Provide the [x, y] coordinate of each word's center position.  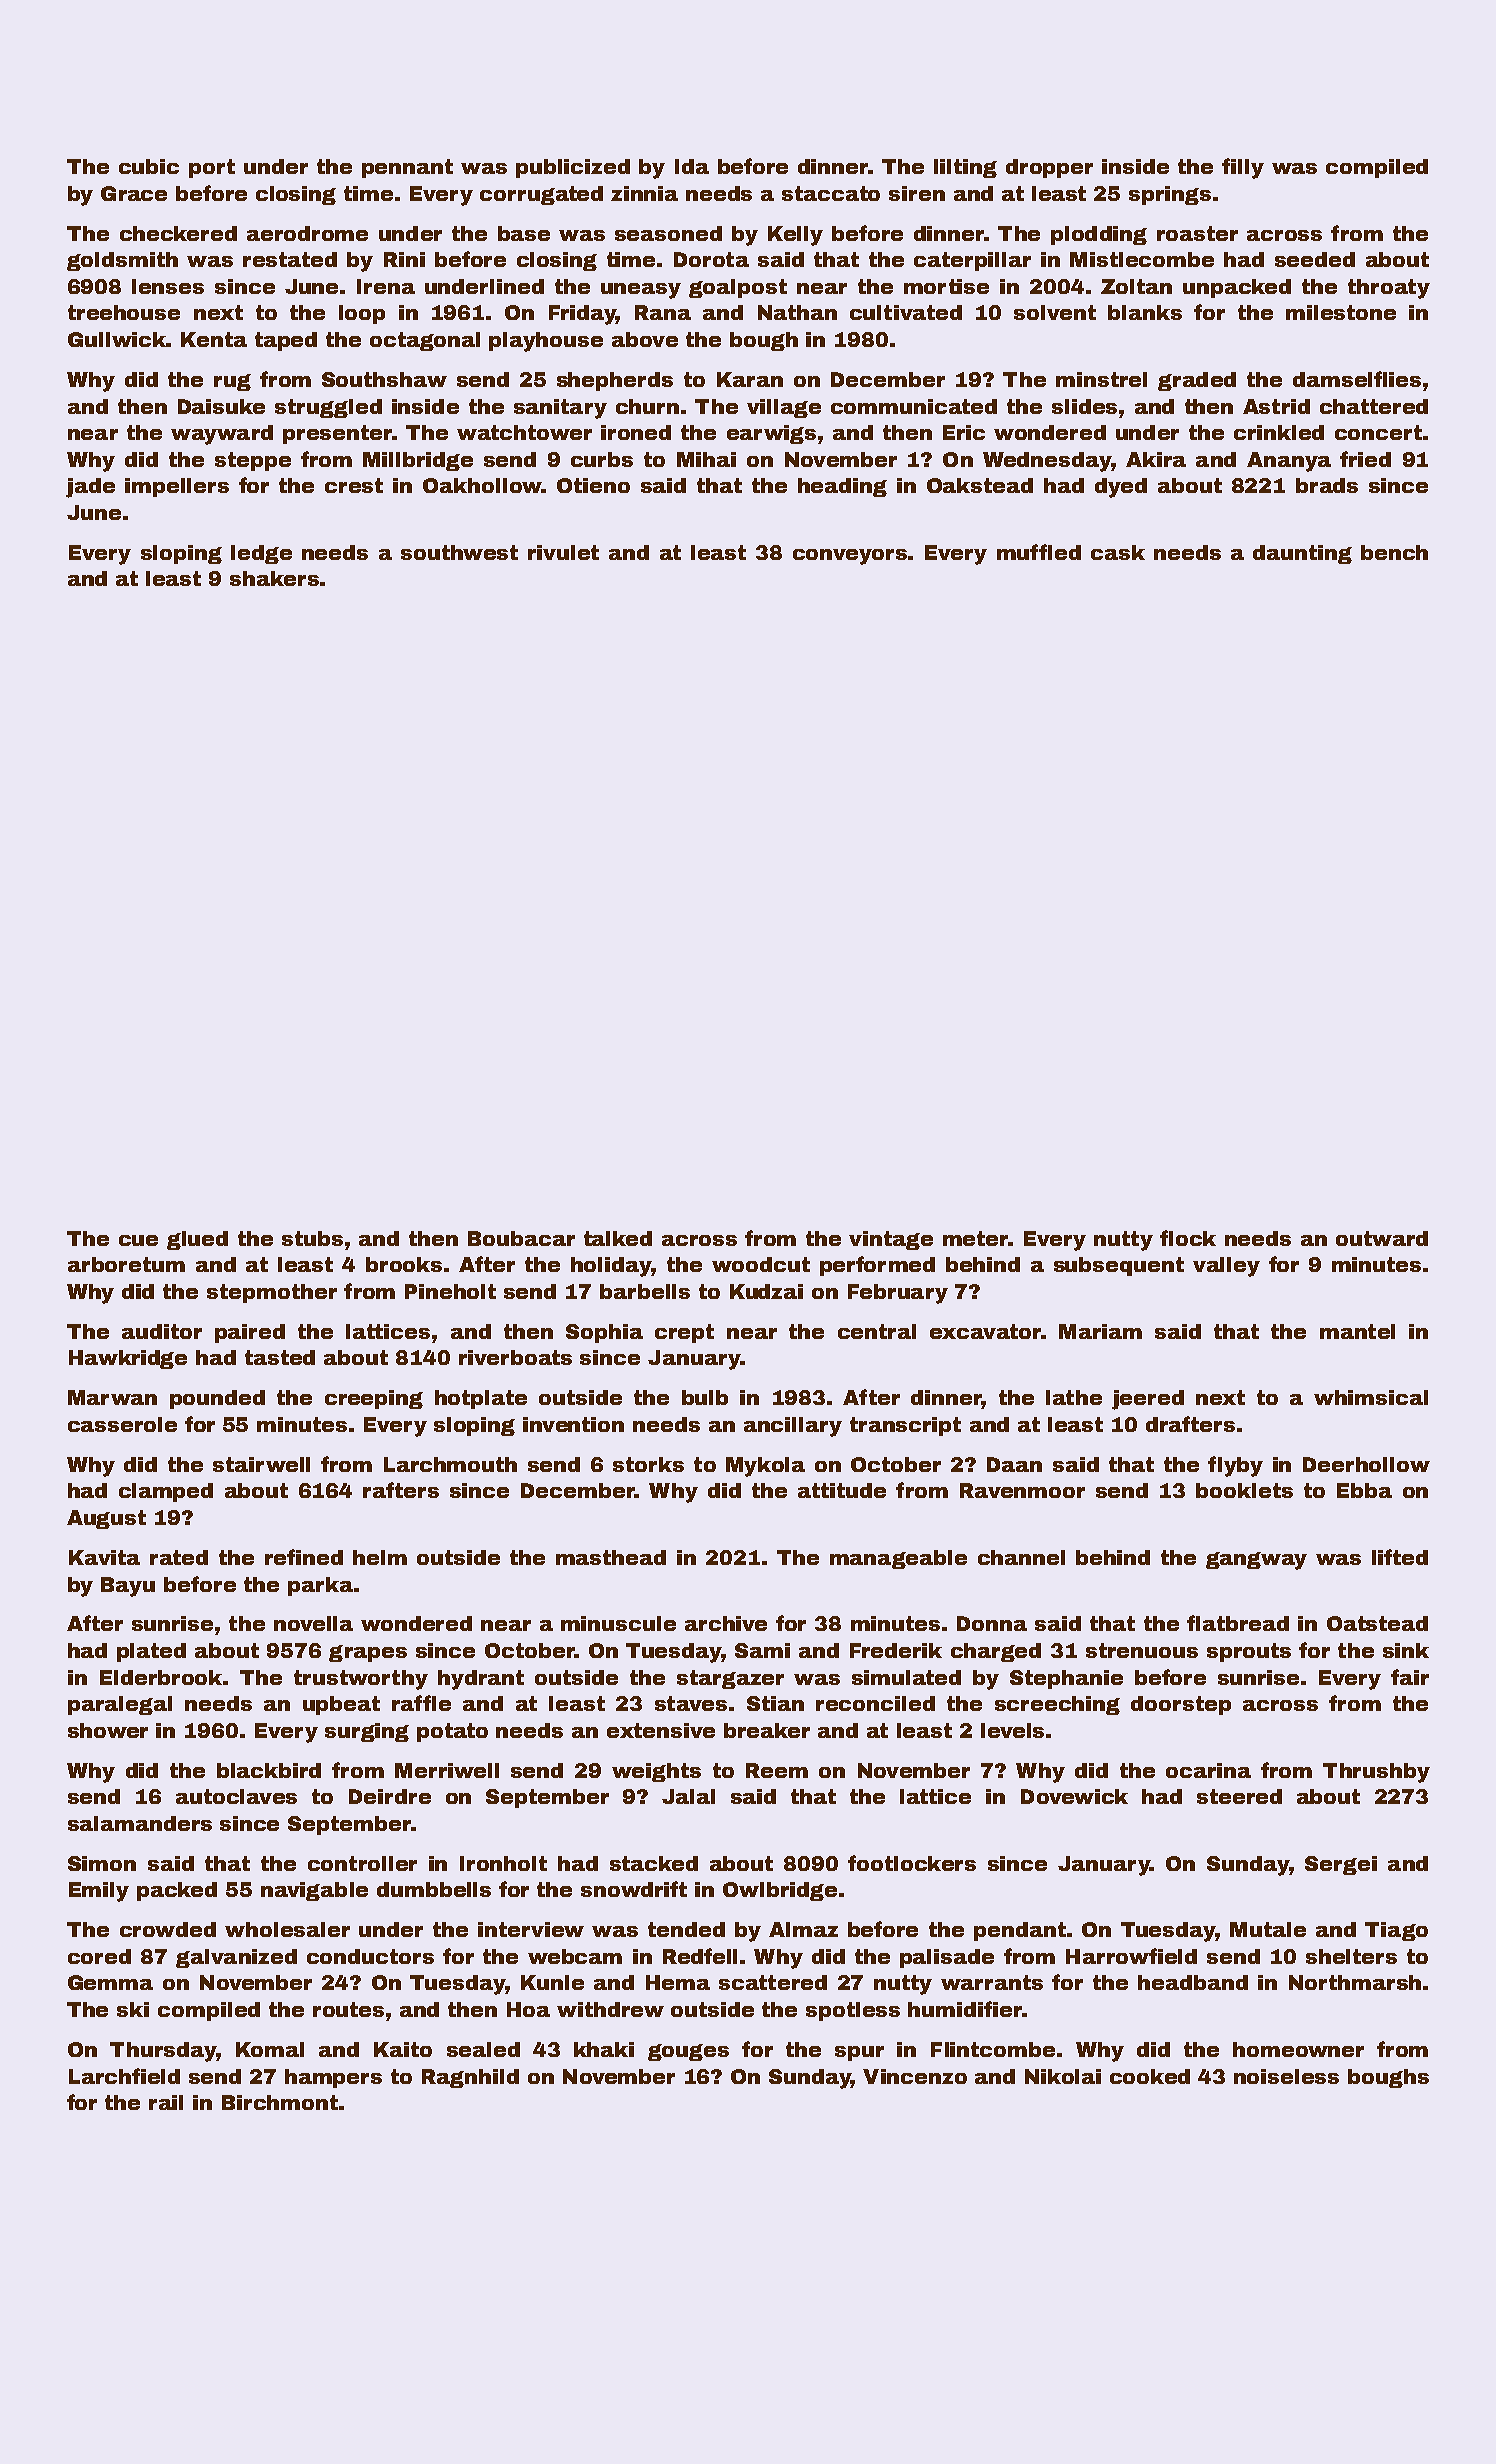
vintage [891, 1240]
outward [1382, 1238]
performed [877, 1266]
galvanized [236, 1958]
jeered [1148, 1400]
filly [1243, 168]
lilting [965, 168]
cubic [149, 166]
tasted [280, 1357]
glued [197, 1240]
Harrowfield [1131, 1956]
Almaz [803, 1929]
